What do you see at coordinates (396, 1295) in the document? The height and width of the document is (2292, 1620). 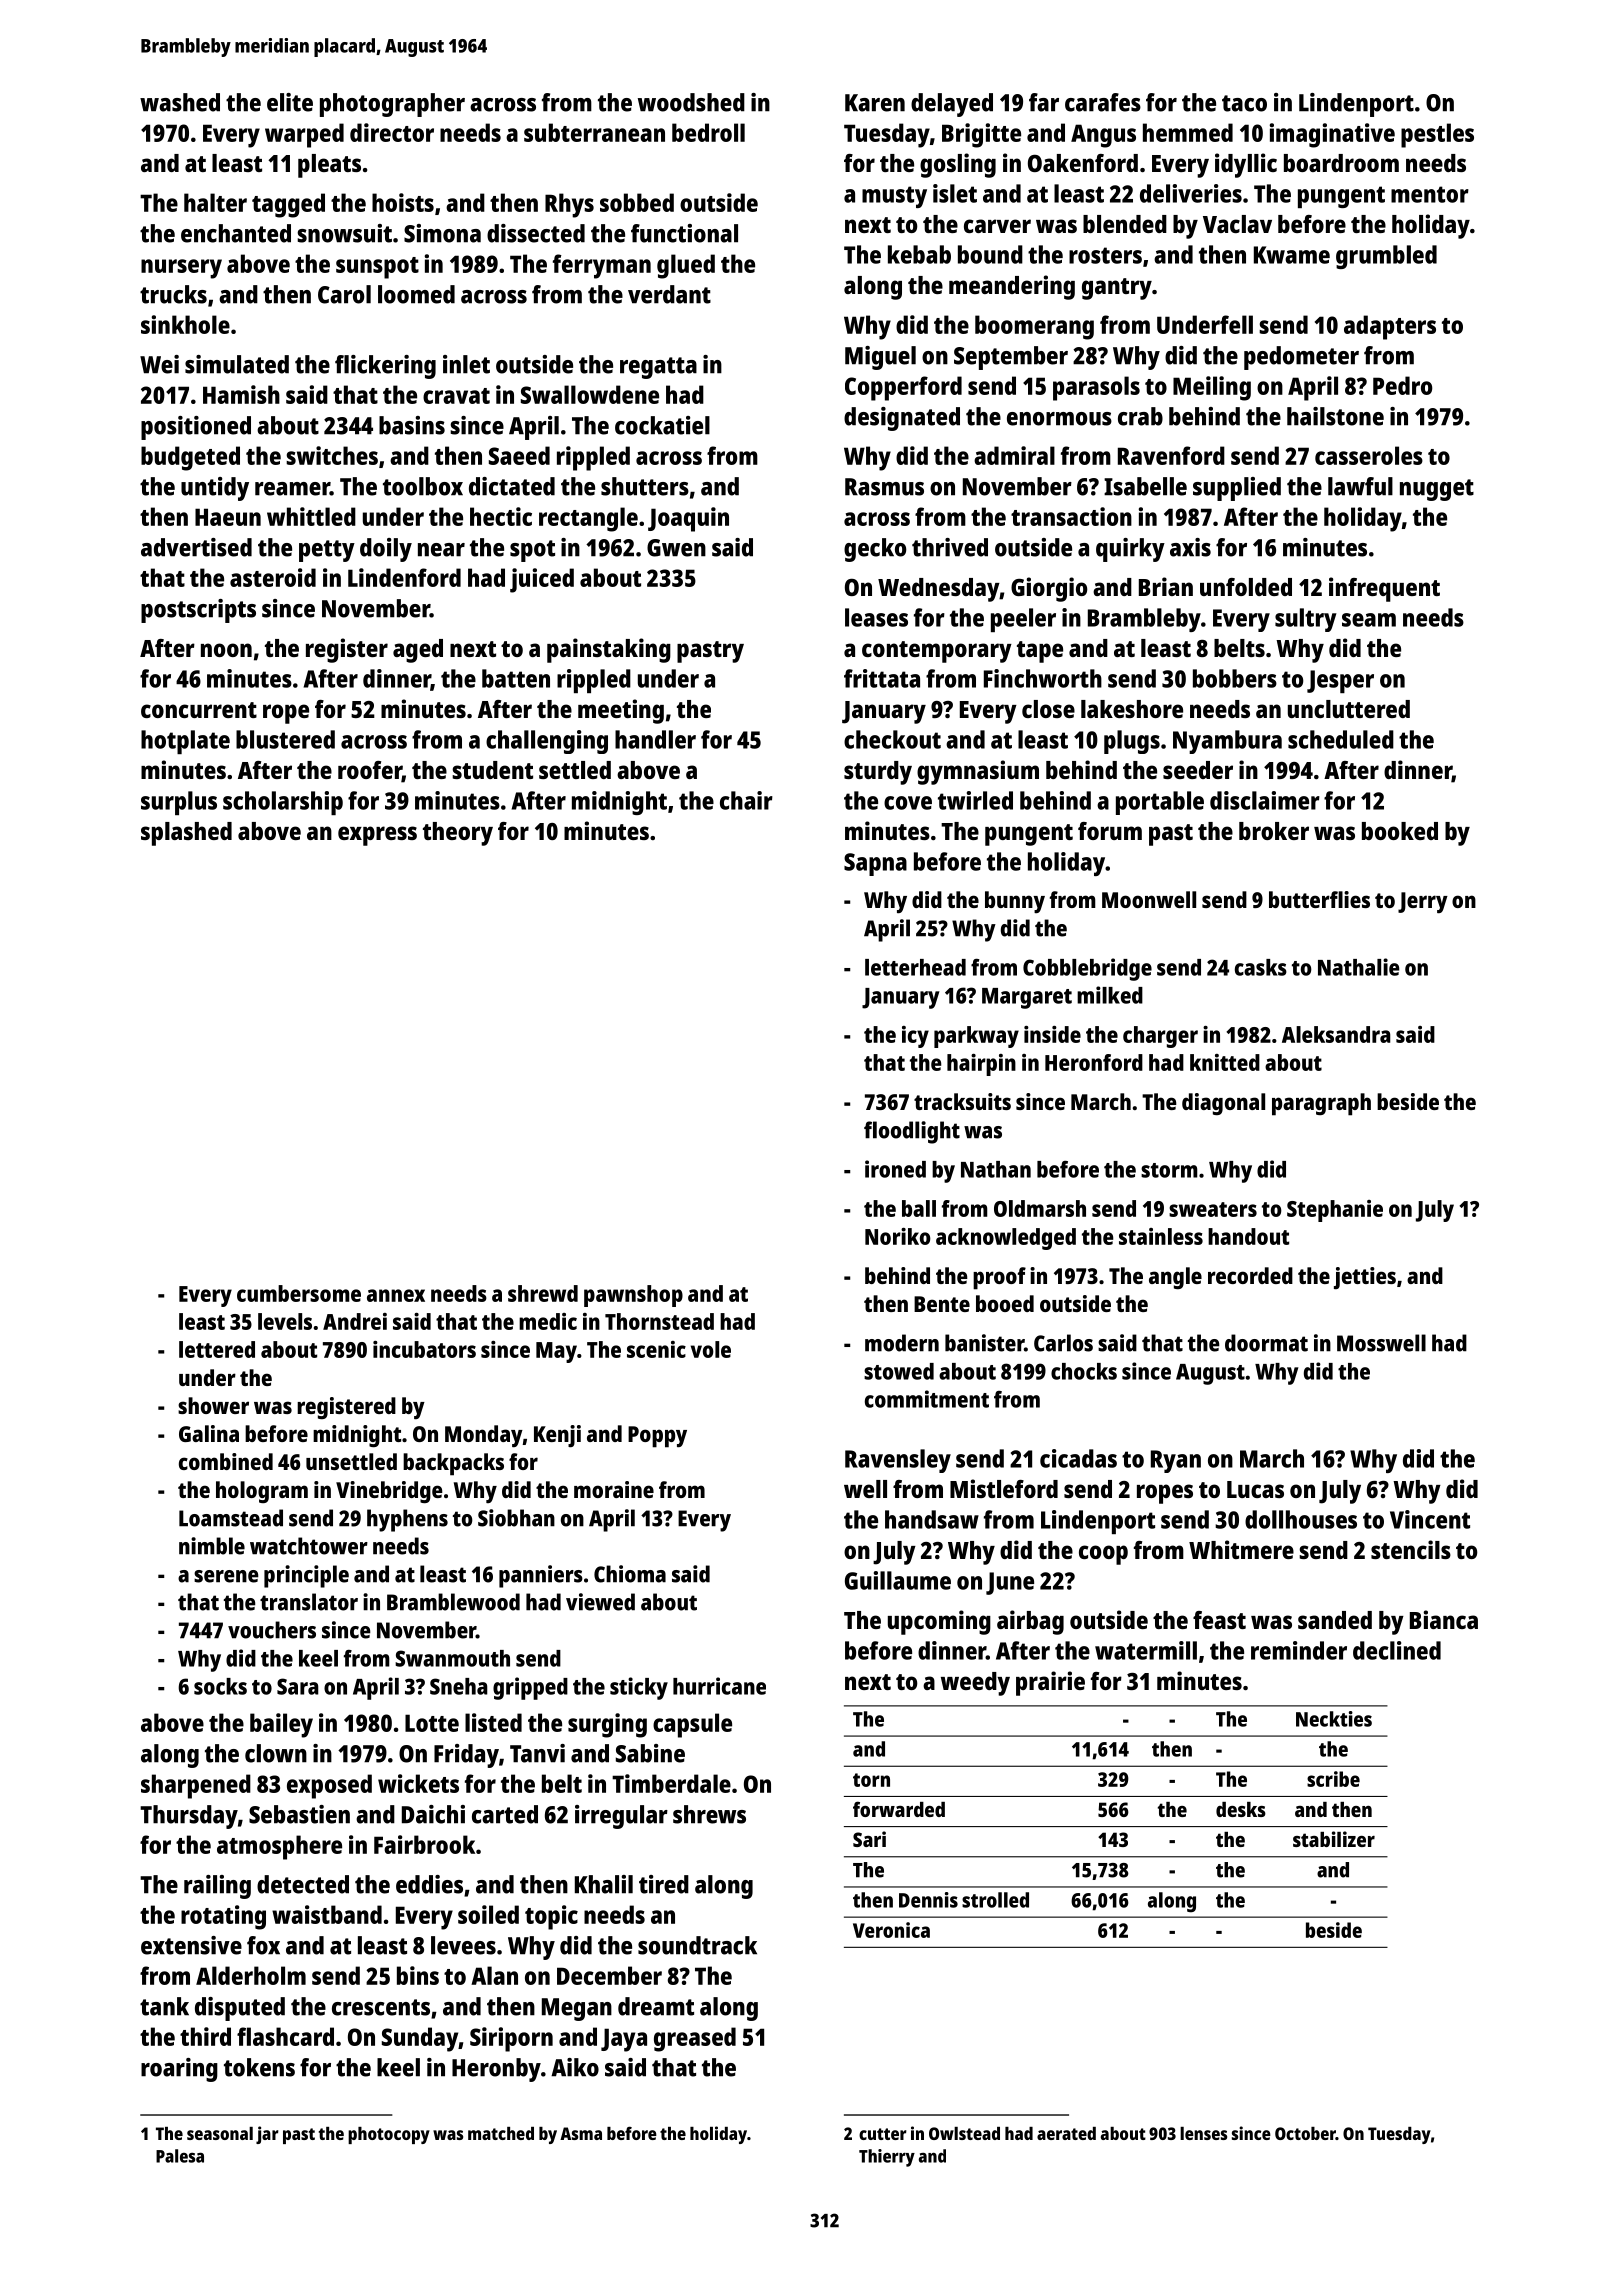 I see `annex` at bounding box center [396, 1295].
